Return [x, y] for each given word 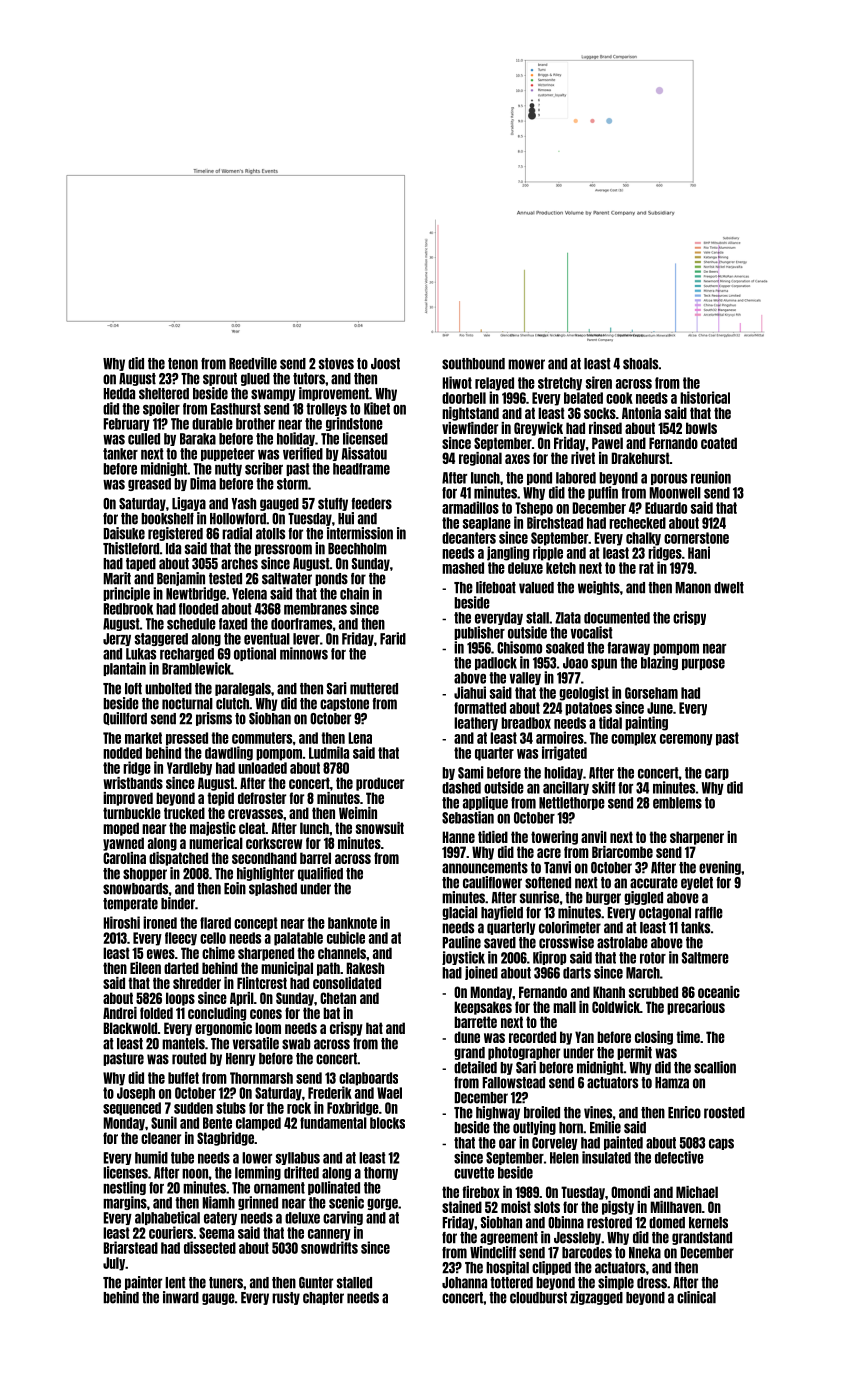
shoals [640, 364]
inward [181, 1297]
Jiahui [470, 692]
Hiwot [457, 382]
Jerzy [117, 639]
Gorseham [651, 693]
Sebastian [468, 817]
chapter [323, 1298]
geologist [584, 693]
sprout [220, 379]
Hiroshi [121, 922]
